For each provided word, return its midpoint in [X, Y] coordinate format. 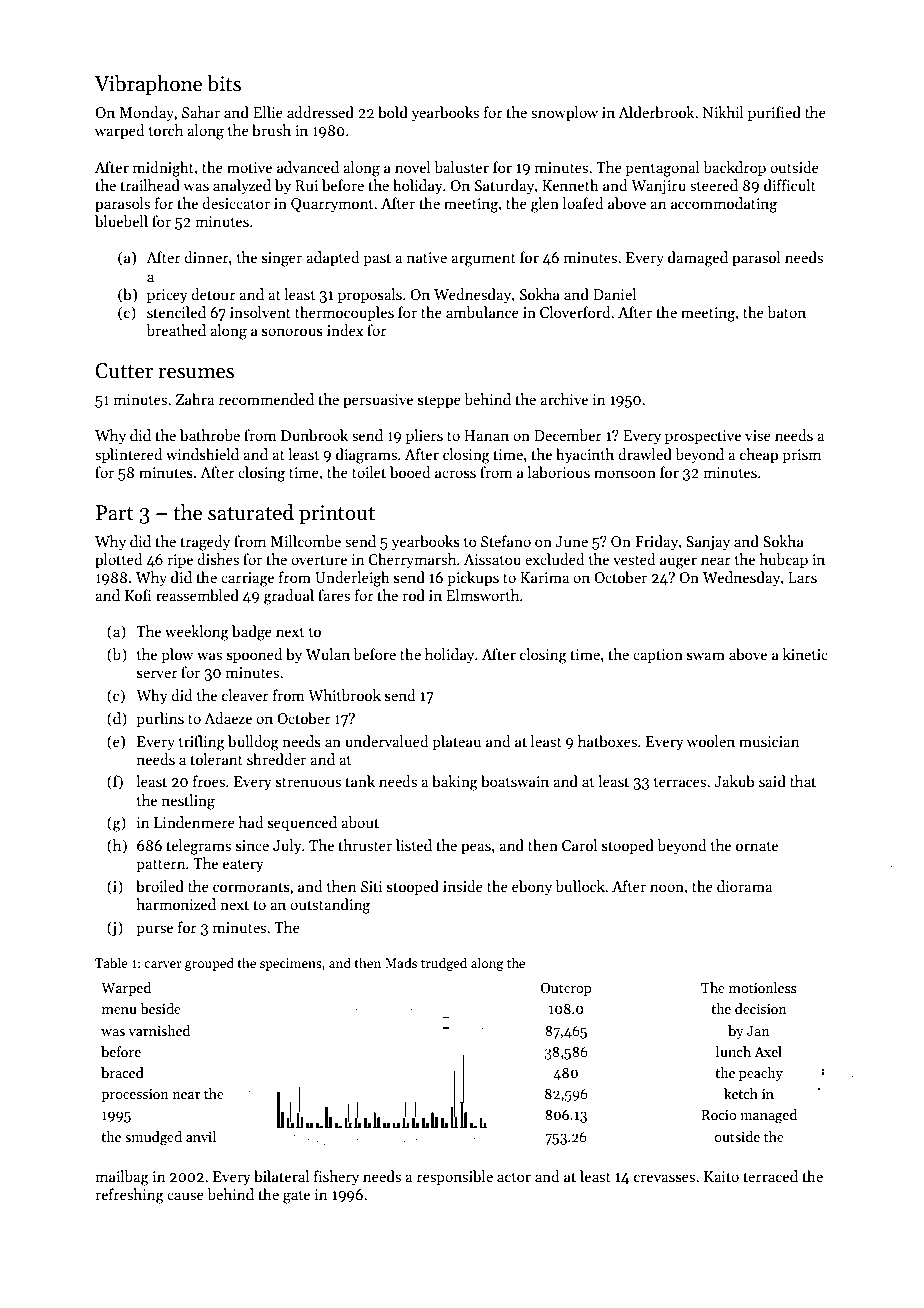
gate [296, 1197]
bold [393, 112]
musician [769, 741]
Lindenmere [194, 822]
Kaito [721, 1176]
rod [414, 595]
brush [271, 130]
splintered [129, 455]
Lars [802, 577]
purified [774, 113]
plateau [456, 742]
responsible [455, 1177]
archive [564, 399]
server [157, 674]
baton [786, 312]
